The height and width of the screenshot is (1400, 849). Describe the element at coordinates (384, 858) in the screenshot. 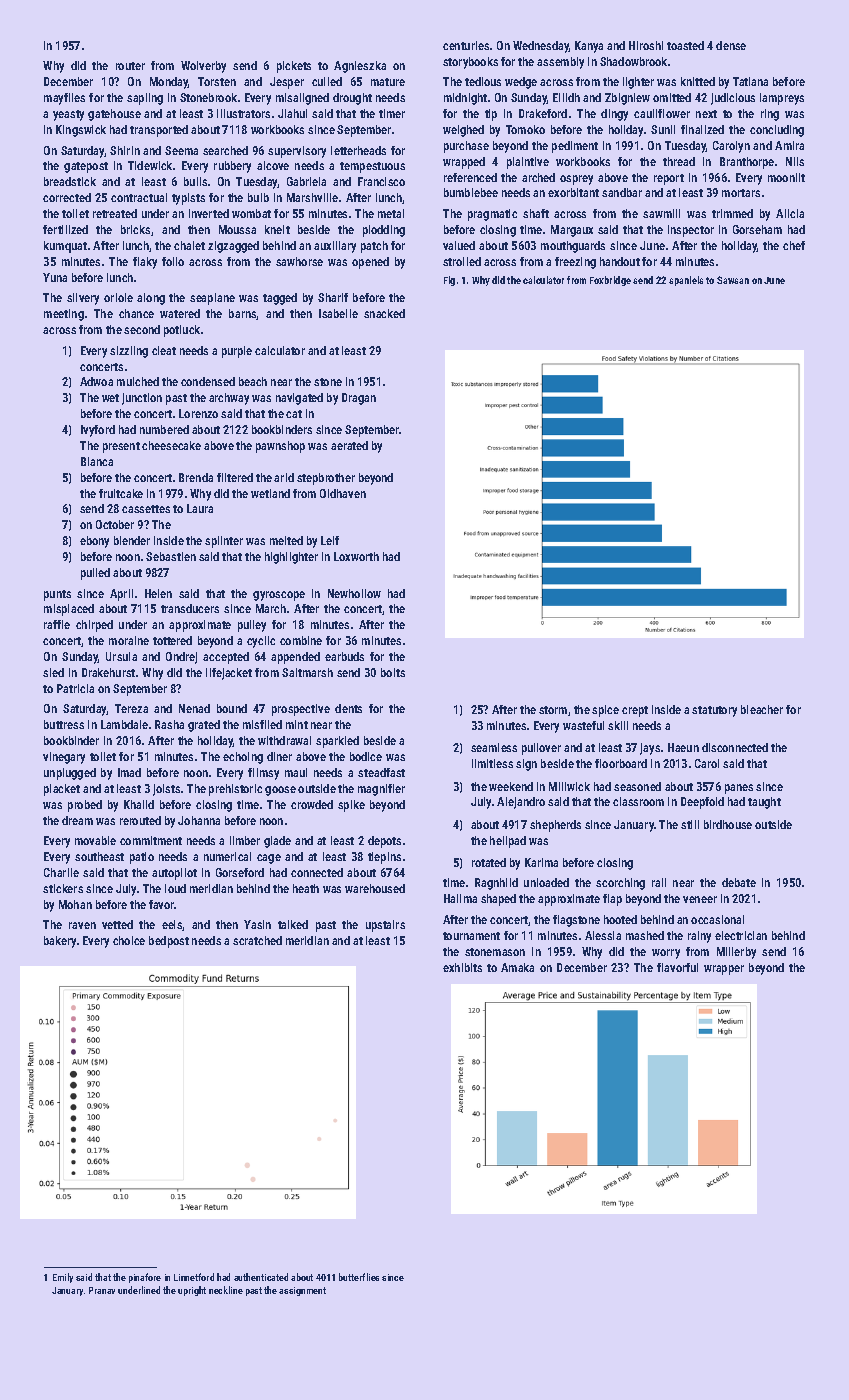

I see `tiepins` at that location.
